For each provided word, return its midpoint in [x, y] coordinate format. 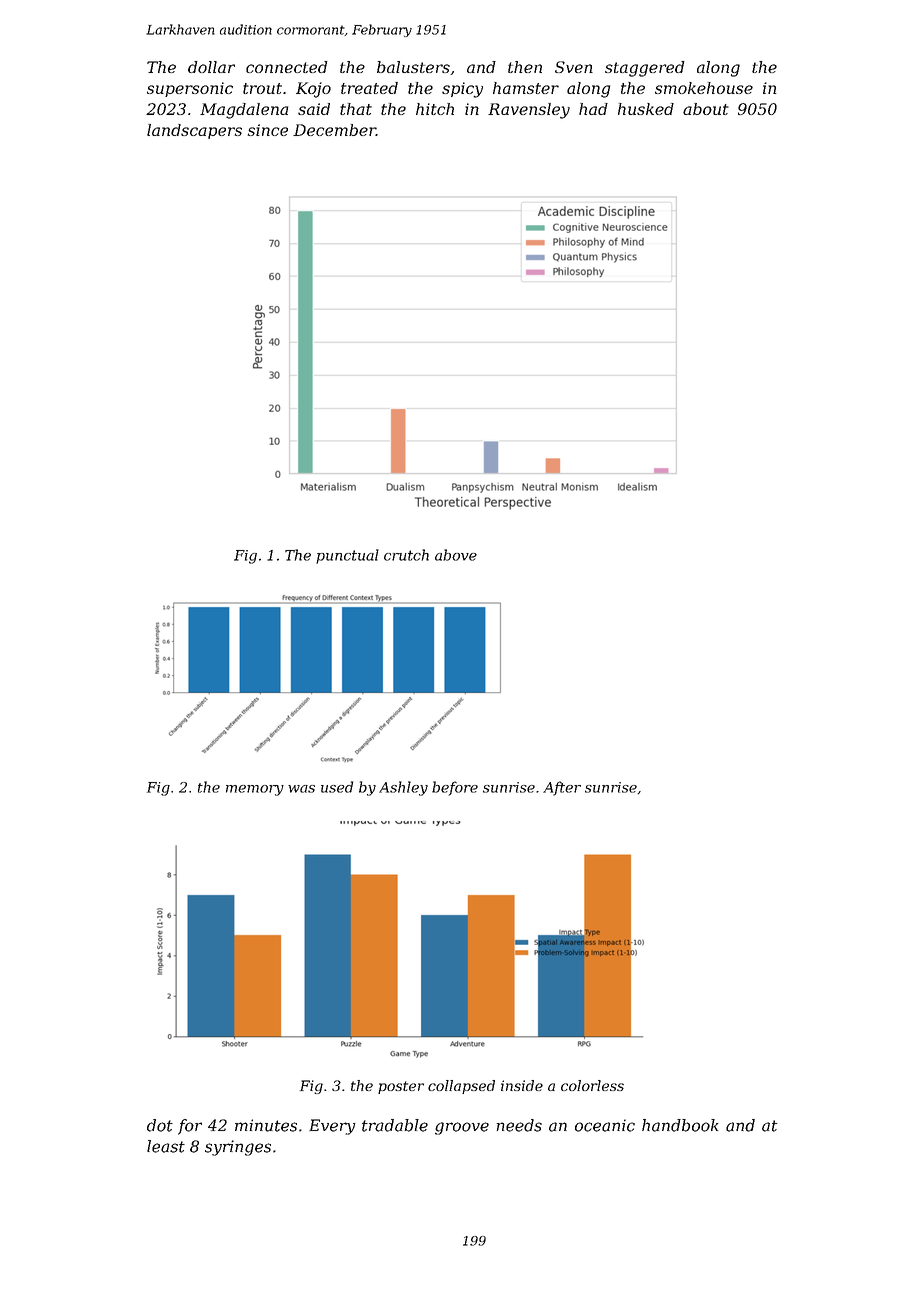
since [268, 130]
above [456, 555]
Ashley [403, 788]
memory [255, 790]
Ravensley [529, 111]
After [562, 788]
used [337, 787]
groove [462, 1128]
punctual [347, 556]
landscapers [194, 131]
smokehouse [704, 88]
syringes [238, 1148]
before [455, 788]
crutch [406, 555]
